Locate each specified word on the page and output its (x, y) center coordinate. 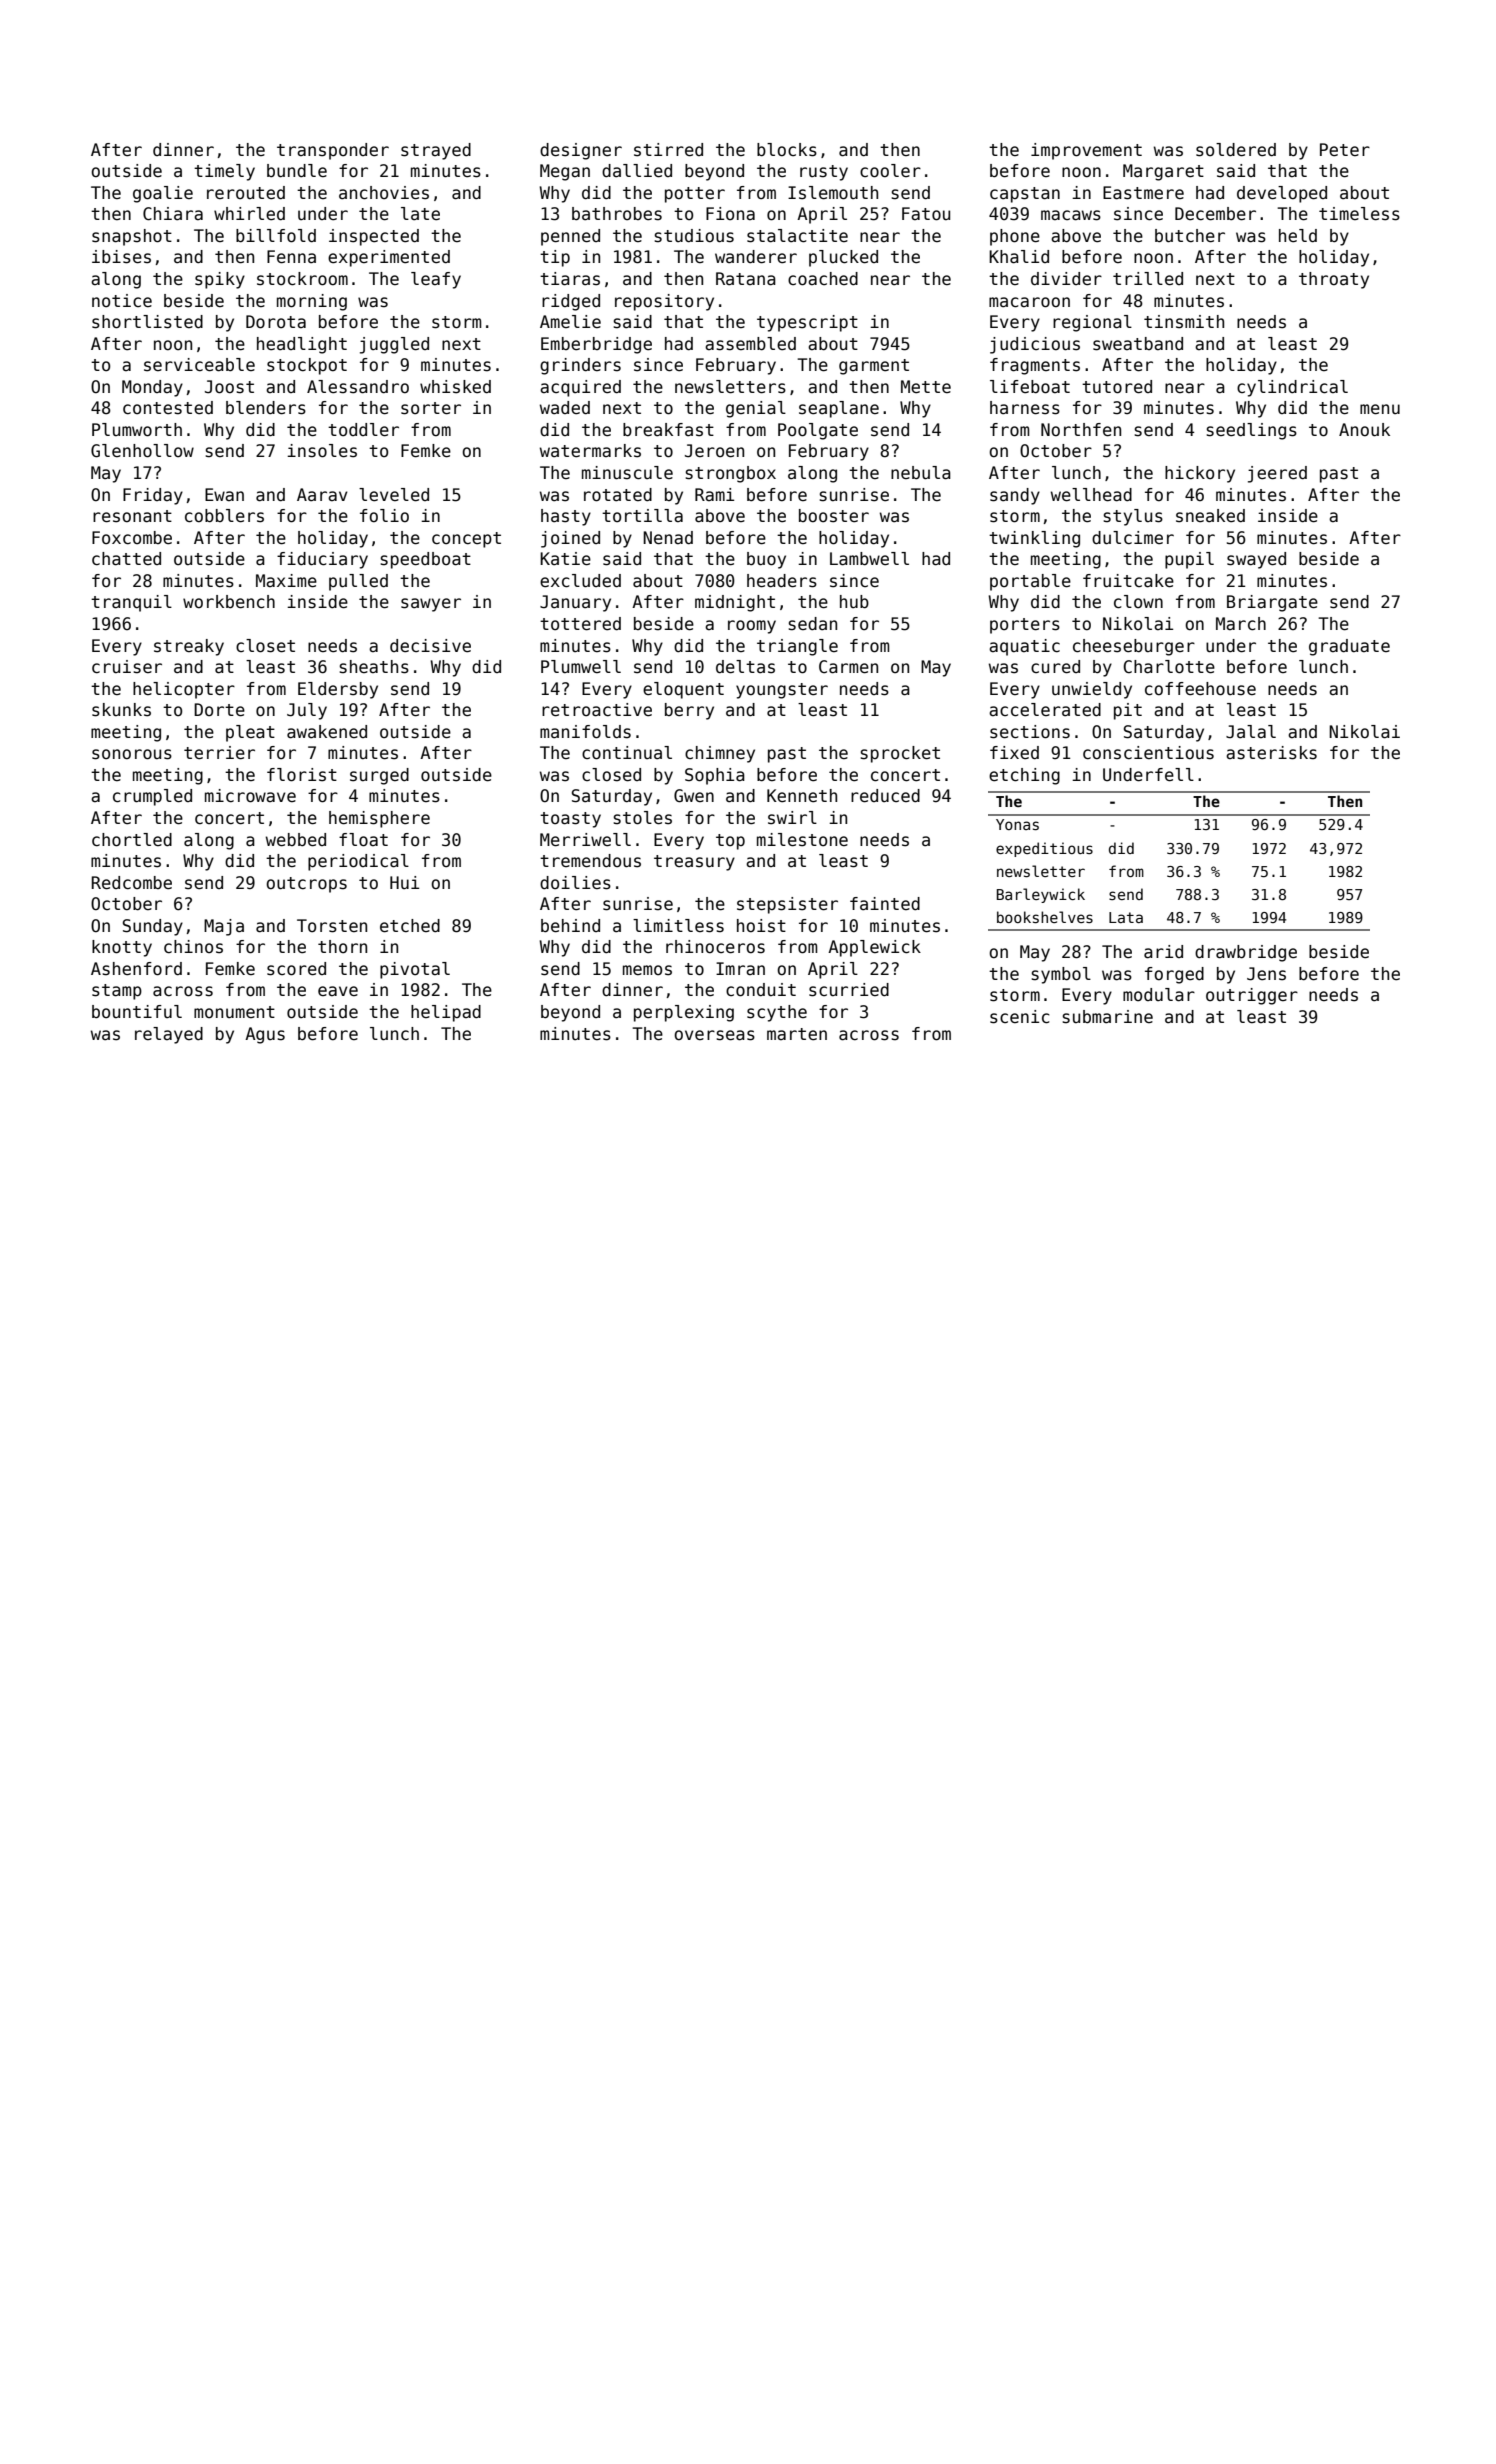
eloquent (683, 690)
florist (302, 775)
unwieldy (1092, 690)
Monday (152, 388)
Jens (1266, 974)
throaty (1334, 280)
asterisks (1271, 753)
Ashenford (136, 969)
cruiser (127, 667)
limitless (678, 926)
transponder (333, 151)
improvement (1086, 151)
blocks (787, 150)
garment (874, 367)
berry (689, 711)
